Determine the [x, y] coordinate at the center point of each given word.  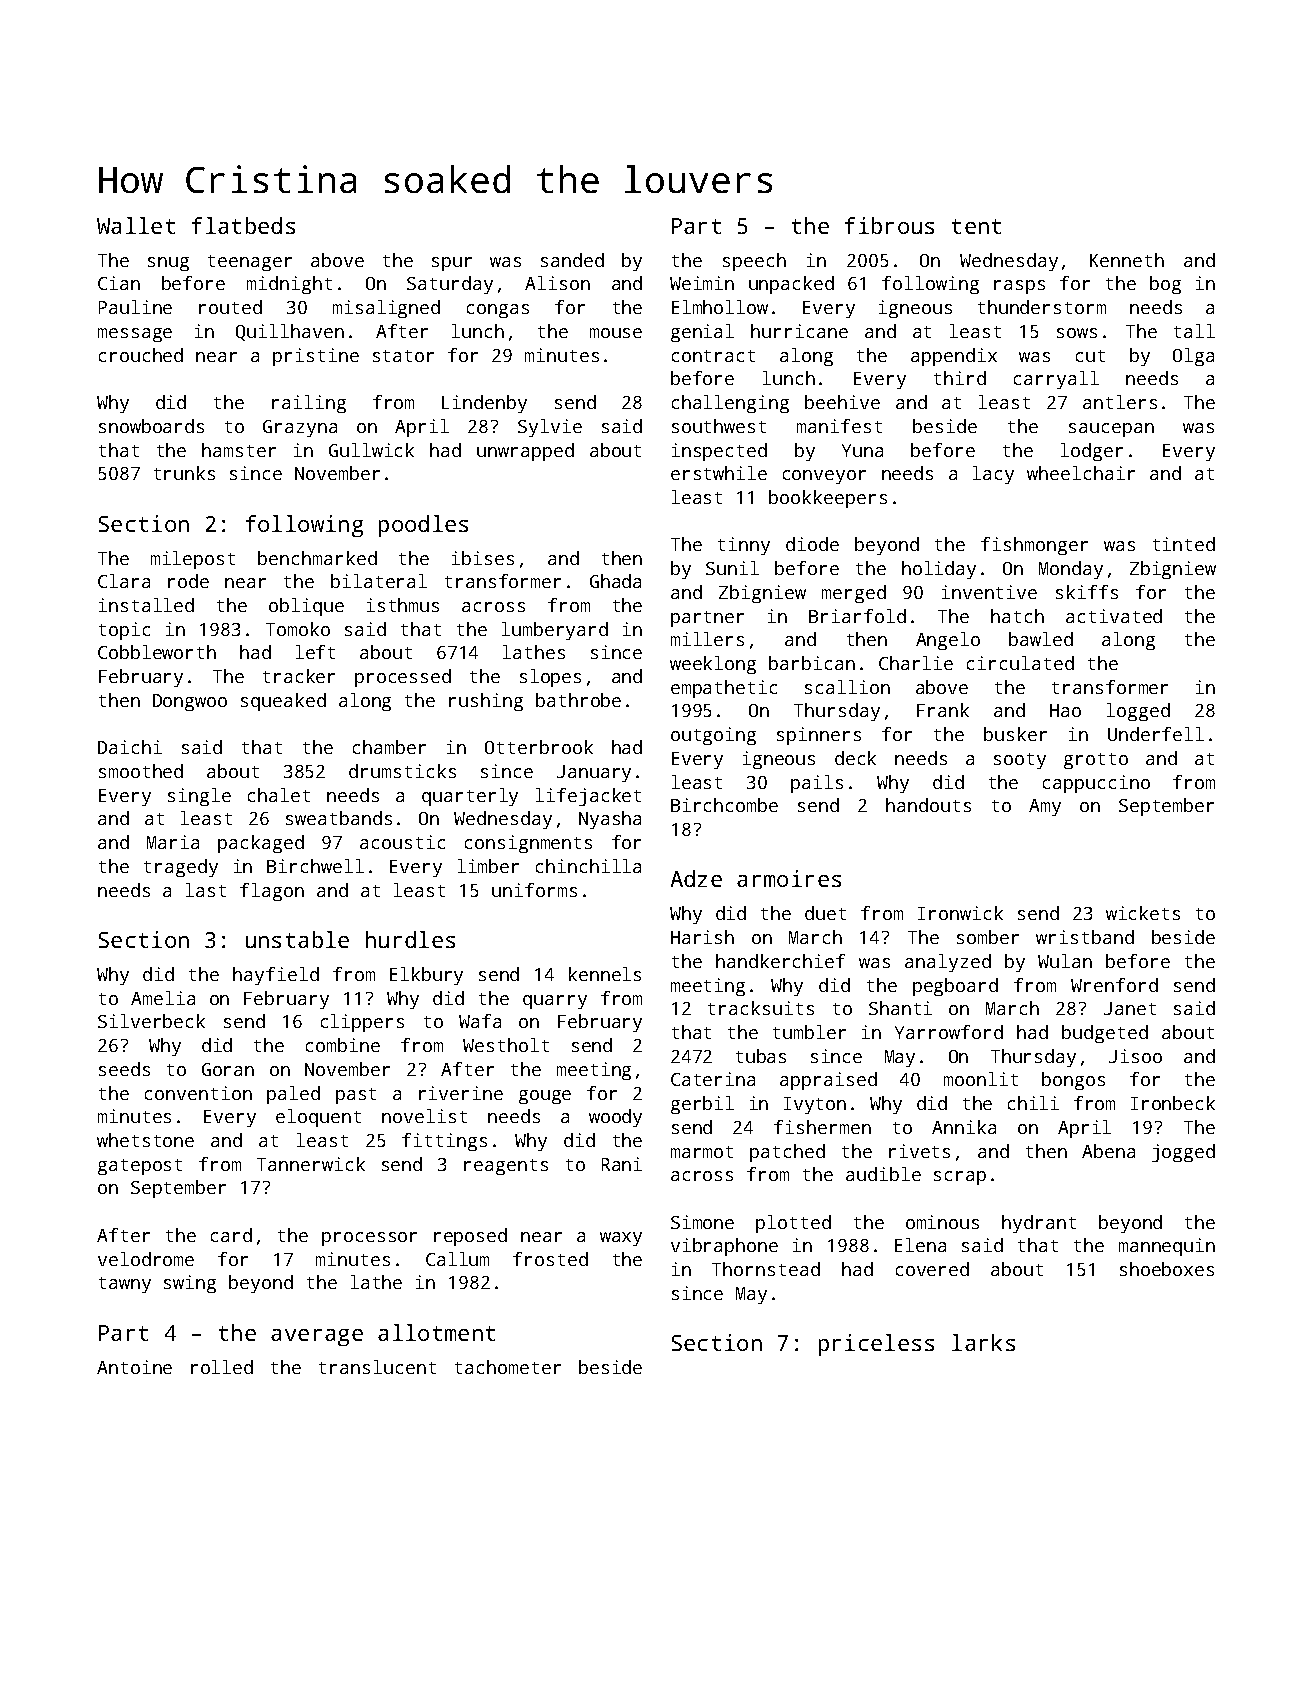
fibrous [889, 225]
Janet [1130, 1008]
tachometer [508, 1367]
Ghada [615, 581]
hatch [1017, 616]
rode [188, 581]
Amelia [163, 998]
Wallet [136, 225]
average [317, 1337]
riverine [461, 1093]
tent [976, 226]
